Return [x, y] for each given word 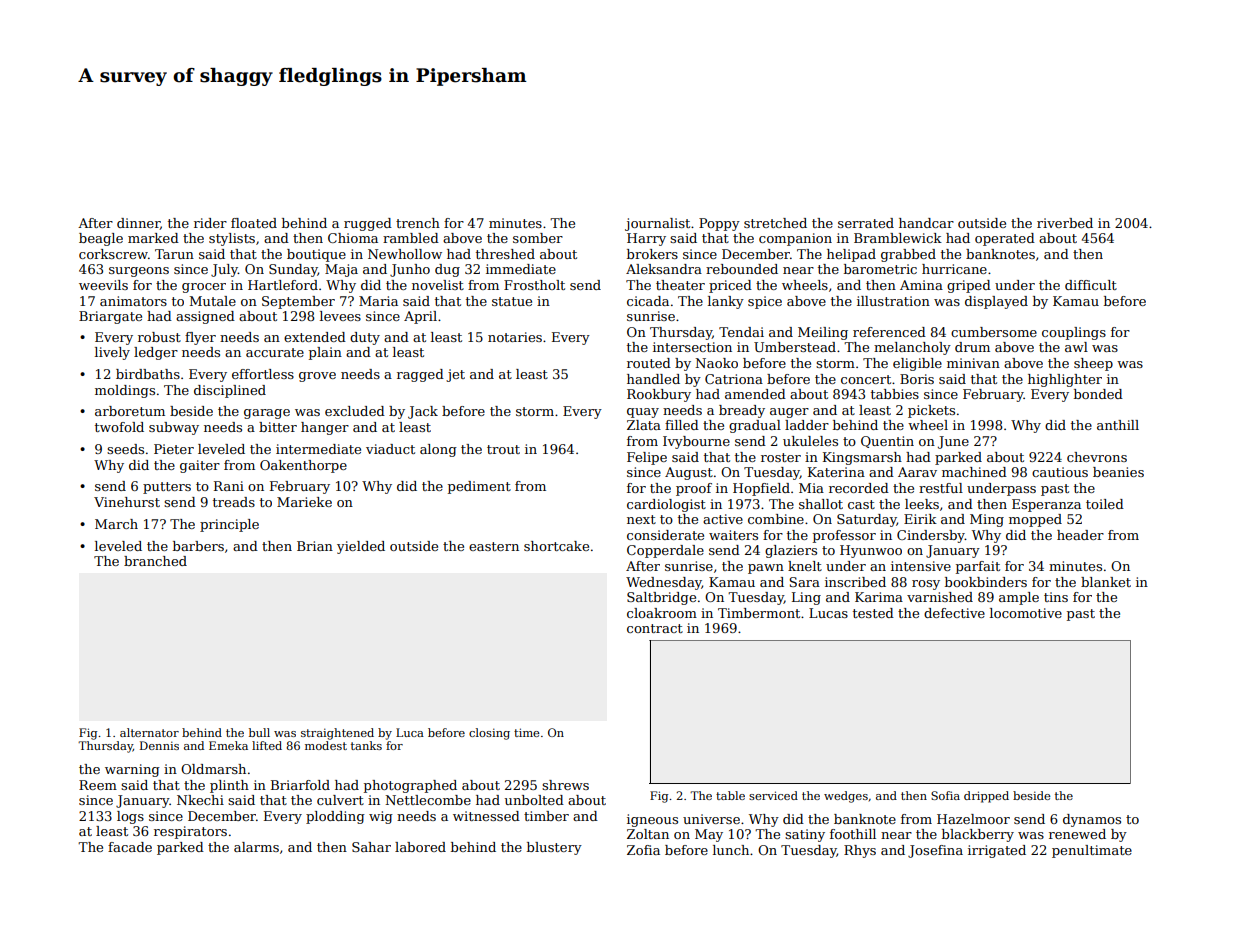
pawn [766, 569]
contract [655, 628]
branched [155, 561]
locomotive [1026, 613]
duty [365, 338]
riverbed [1065, 223]
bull [259, 732]
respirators [190, 832]
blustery [554, 848]
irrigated [997, 851]
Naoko [716, 363]
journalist [657, 224]
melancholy [912, 348]
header [1080, 535]
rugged [368, 224]
